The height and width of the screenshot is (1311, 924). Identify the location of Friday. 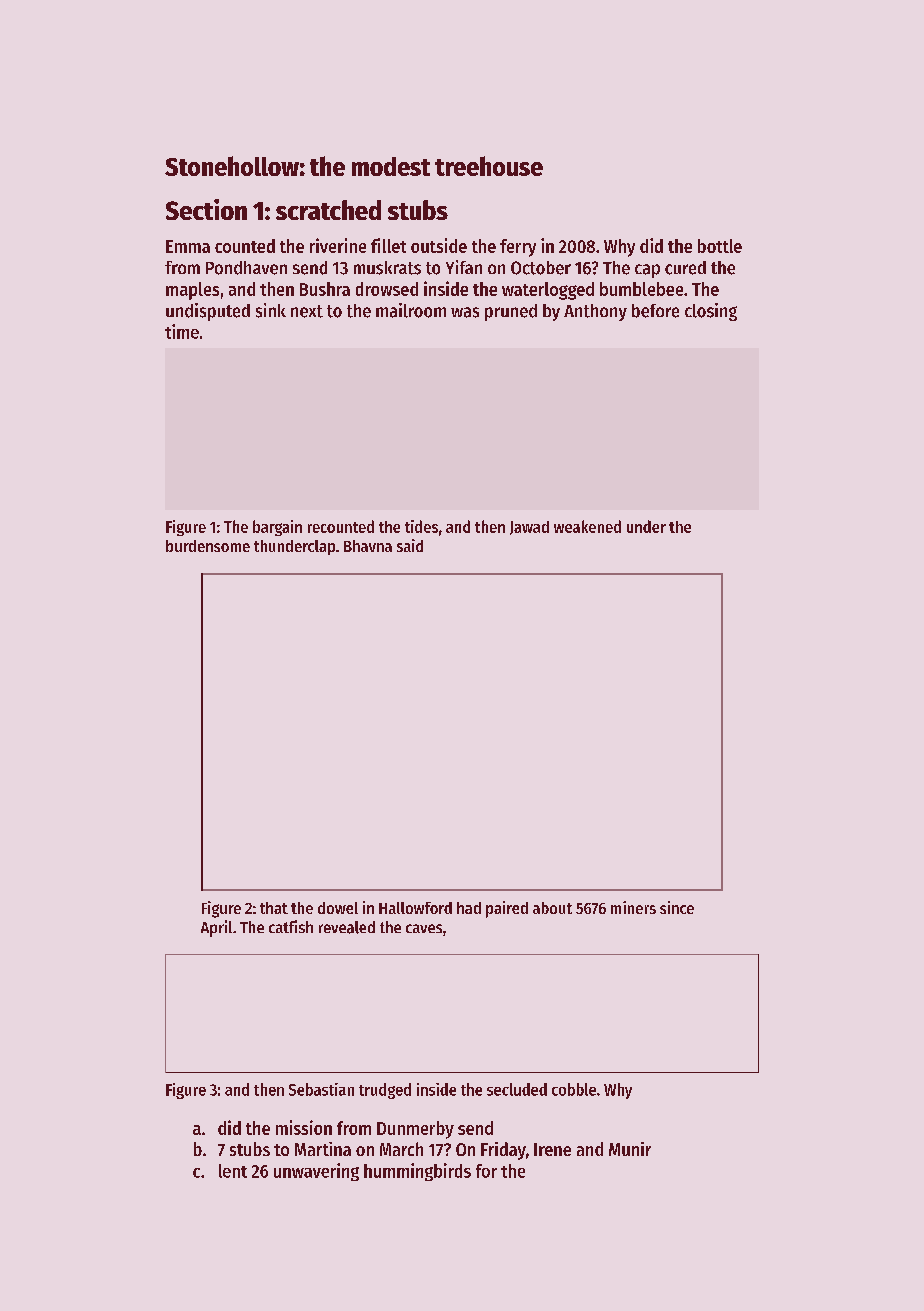
(503, 1151).
